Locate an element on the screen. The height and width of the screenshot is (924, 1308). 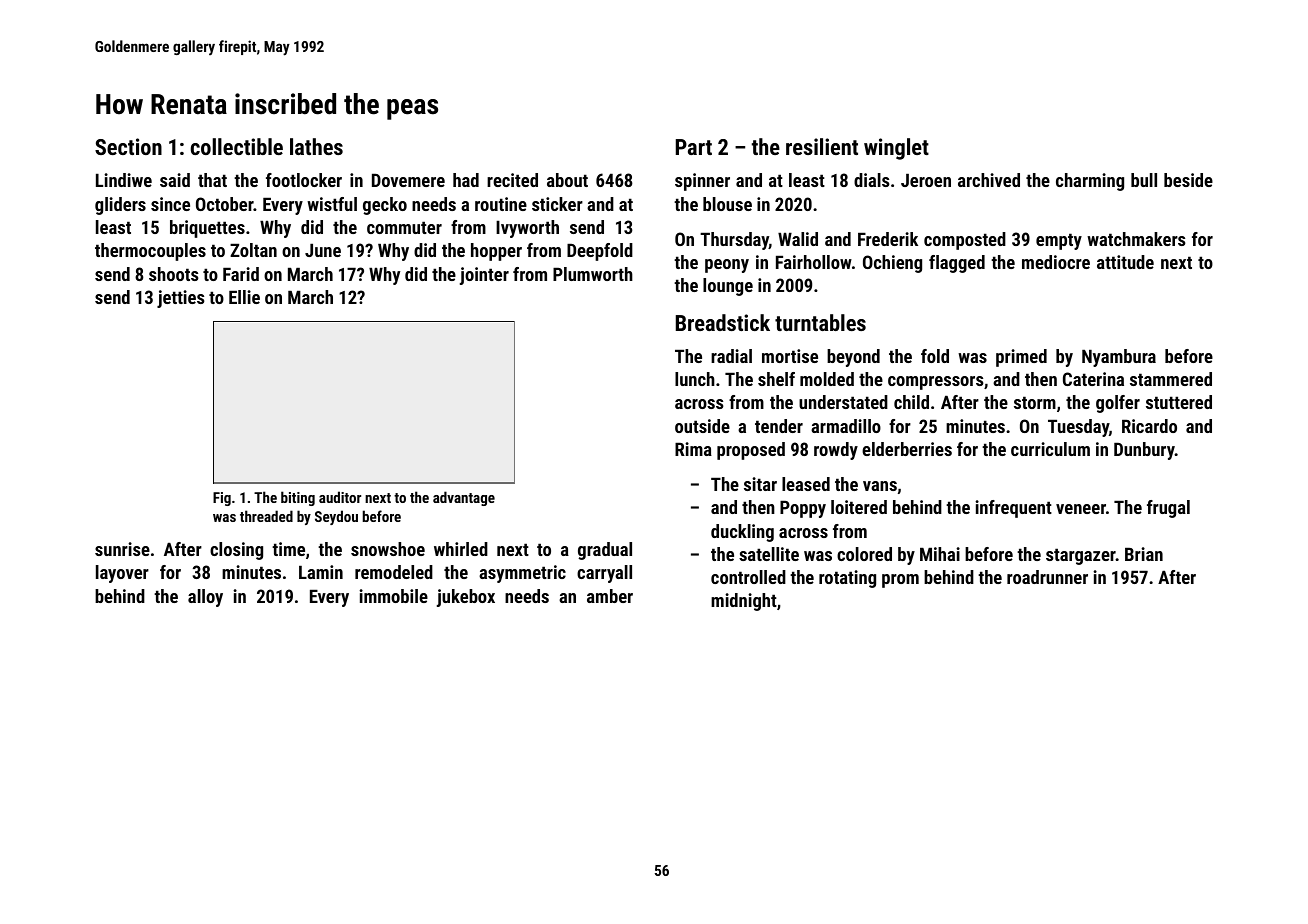
hopper is located at coordinates (496, 252).
